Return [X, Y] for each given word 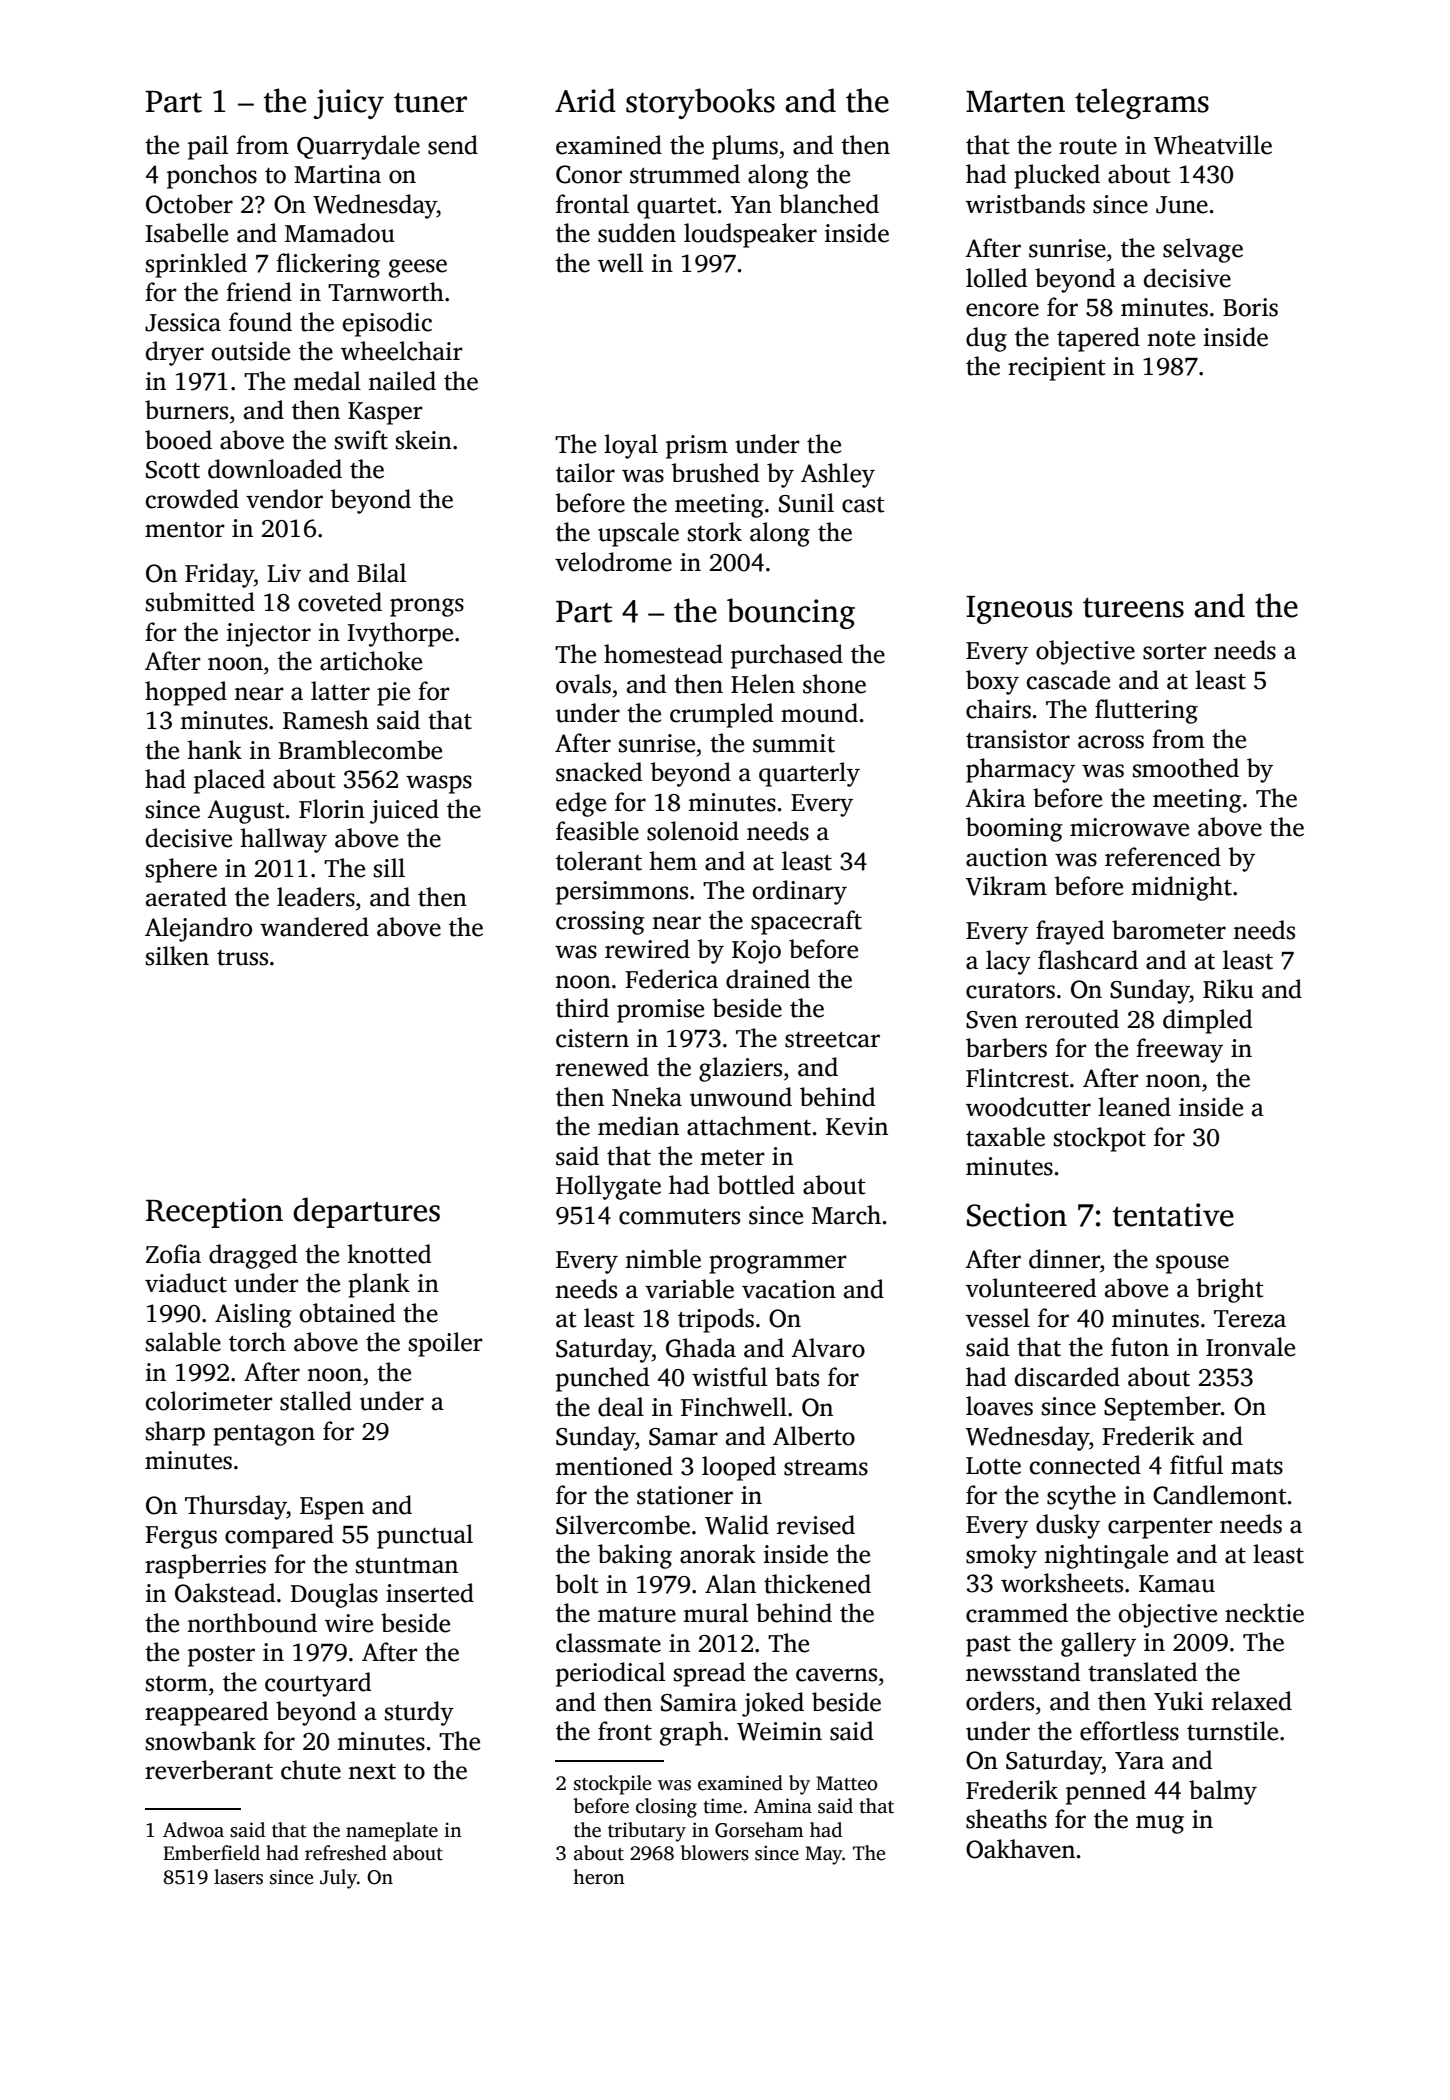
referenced [1163, 857]
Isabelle [186, 233]
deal [621, 1407]
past [988, 1646]
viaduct [186, 1283]
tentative [1173, 1215]
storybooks [700, 103]
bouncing [791, 613]
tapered [1098, 339]
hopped [186, 693]
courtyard [318, 1684]
